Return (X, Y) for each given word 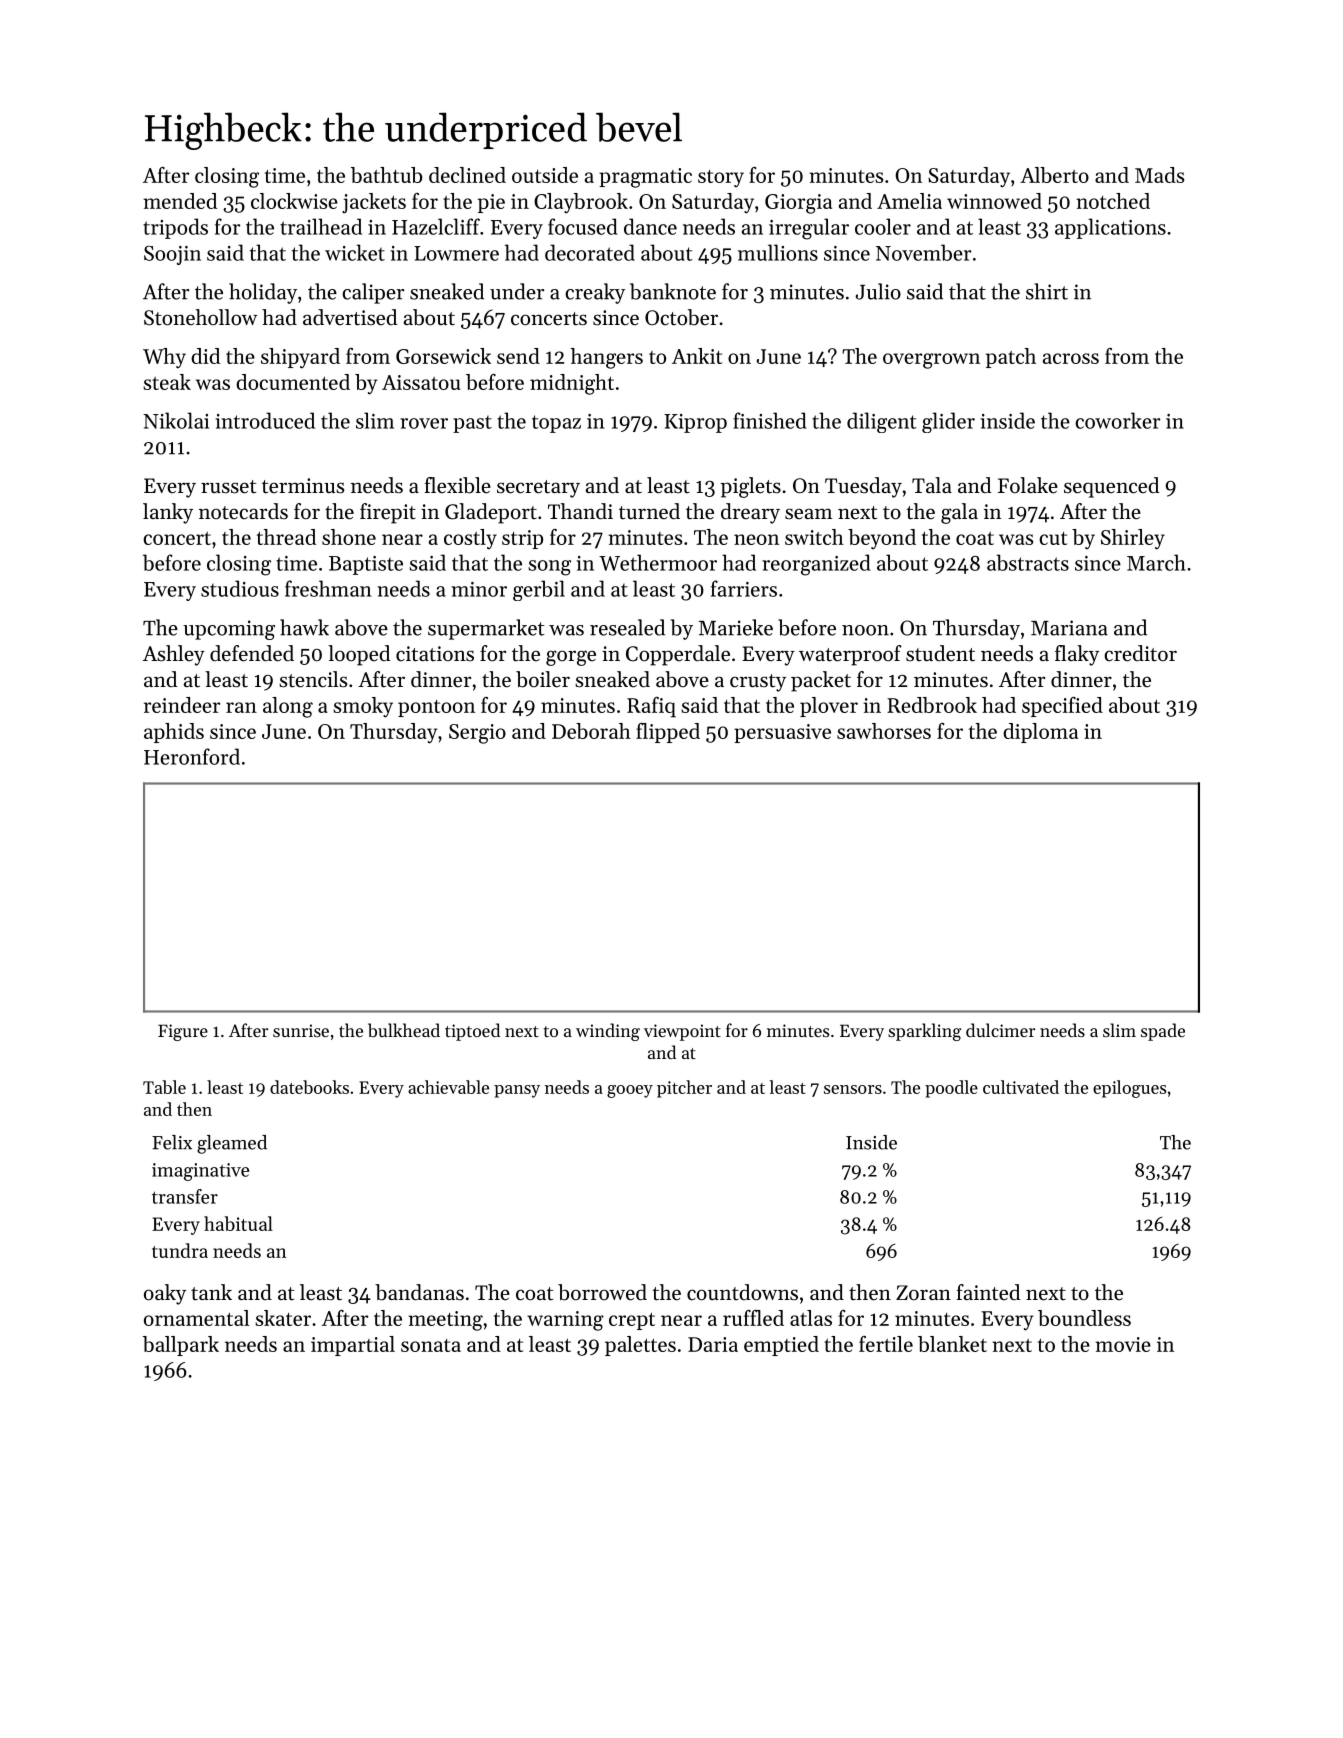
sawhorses (884, 731)
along (288, 707)
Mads (1159, 175)
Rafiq (651, 707)
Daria (713, 1344)
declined (467, 175)
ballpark (181, 1346)
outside (545, 175)
